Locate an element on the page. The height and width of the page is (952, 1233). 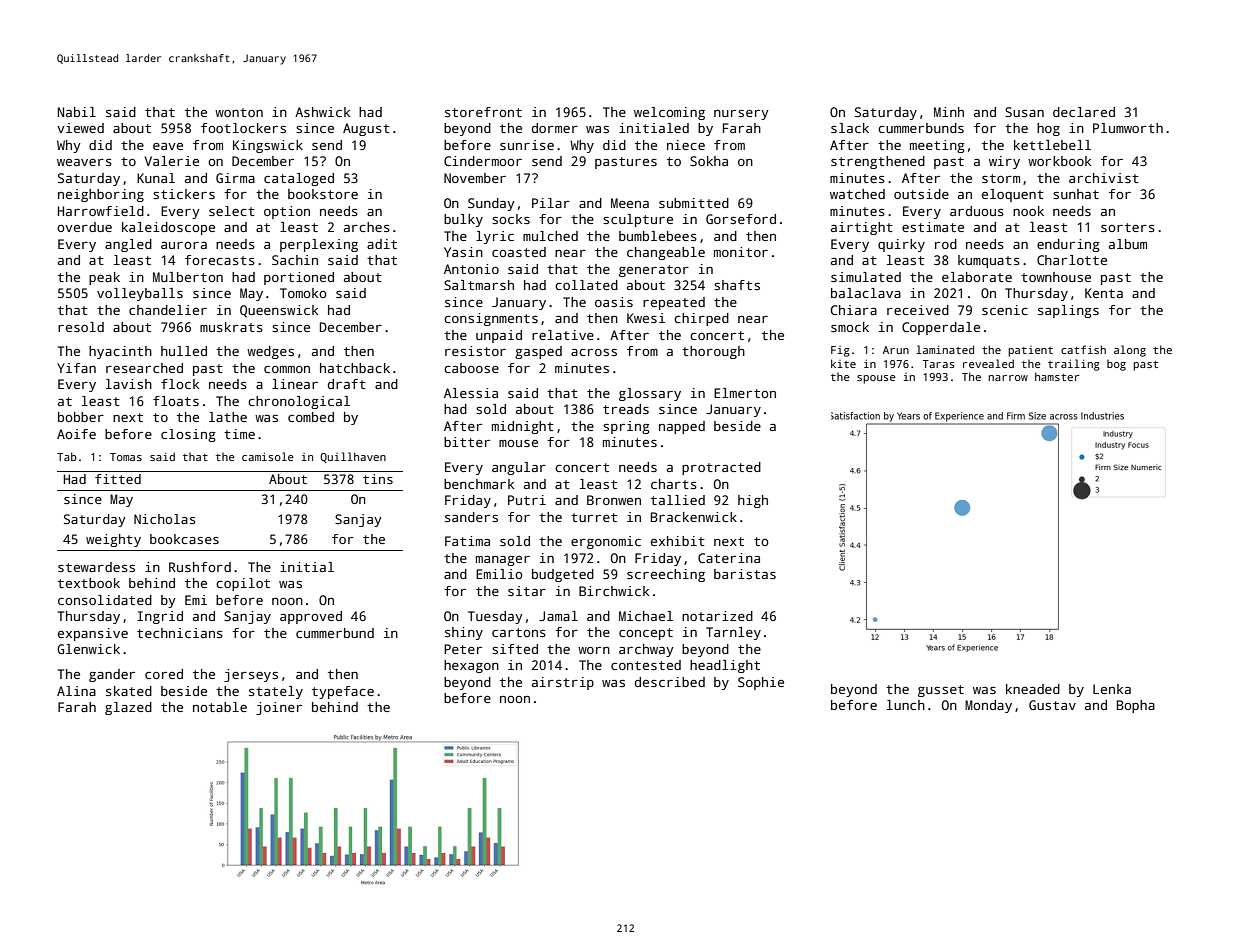
joiner is located at coordinates (279, 708).
